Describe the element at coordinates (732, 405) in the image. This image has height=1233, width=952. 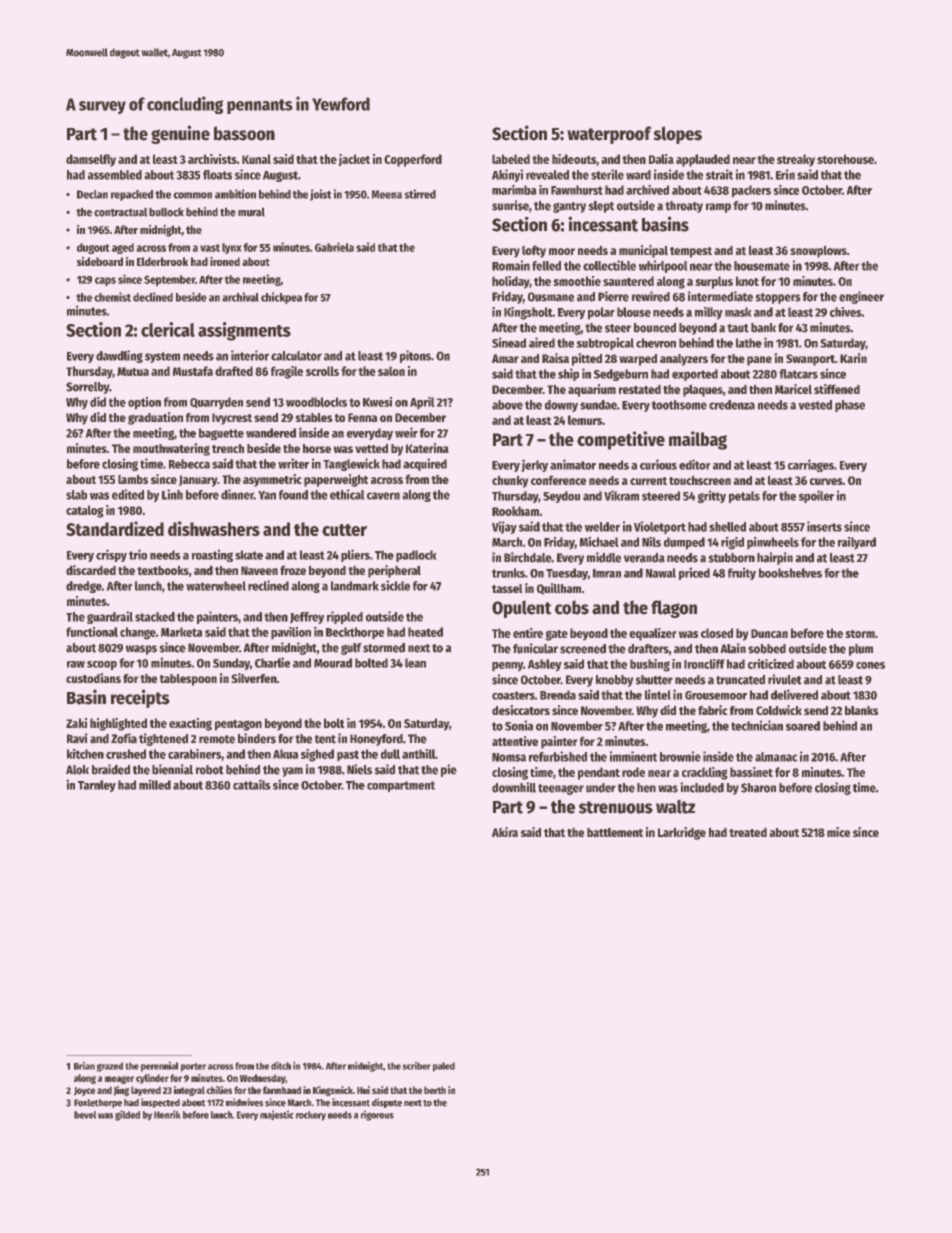
I see `credenza` at that location.
